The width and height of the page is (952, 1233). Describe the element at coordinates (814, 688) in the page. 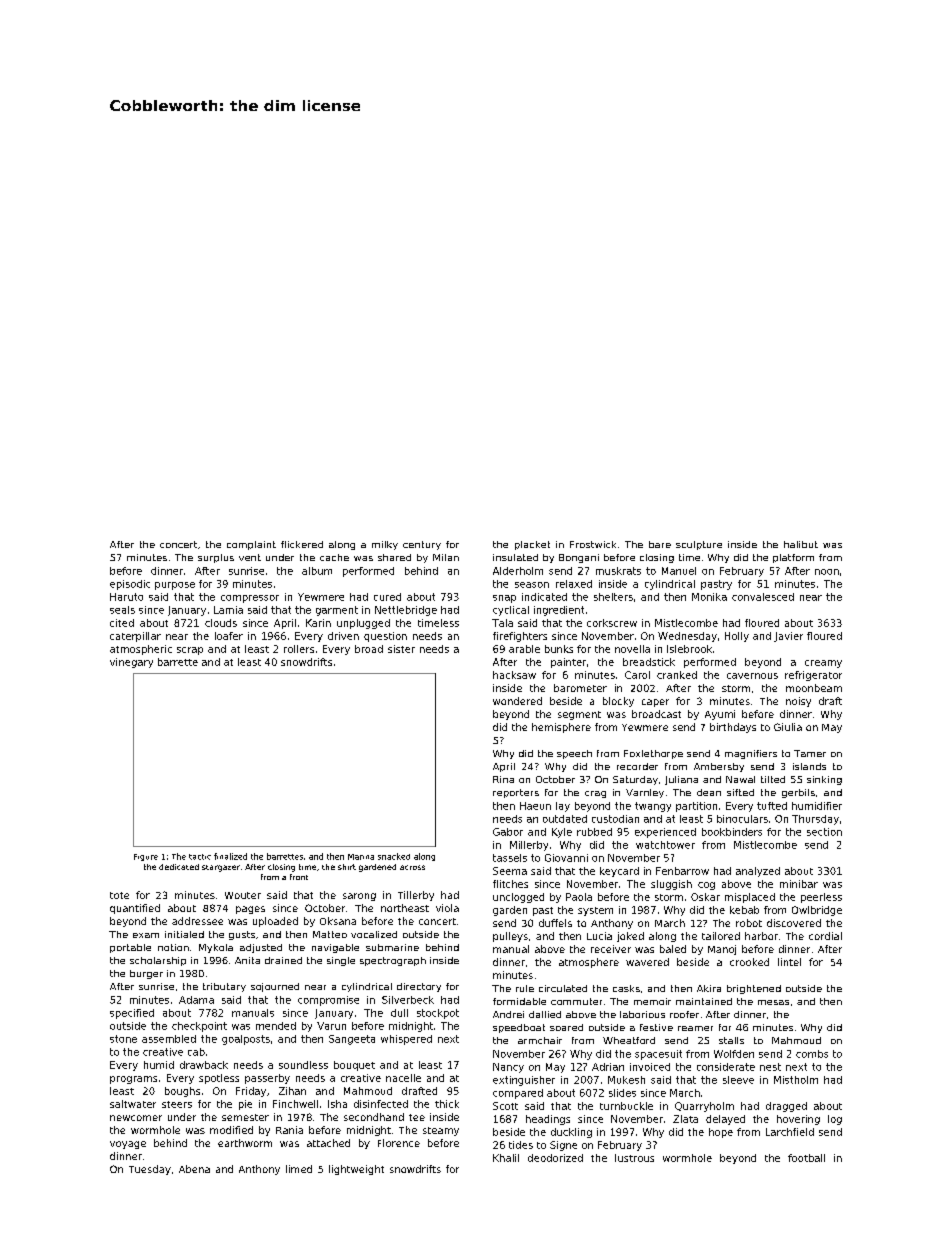

I see `moonbeam` at that location.
